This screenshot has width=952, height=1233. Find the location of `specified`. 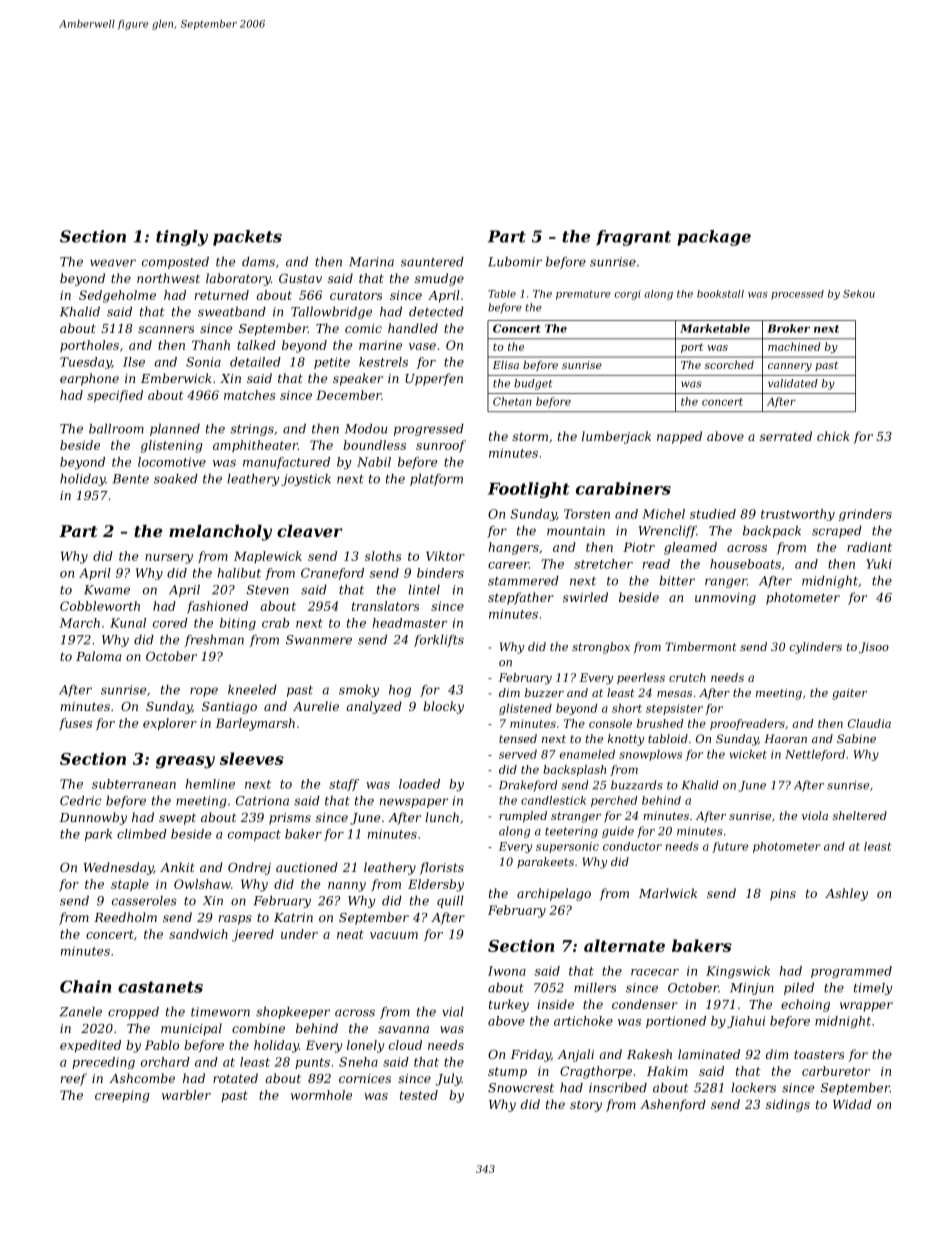

specified is located at coordinates (115, 396).
